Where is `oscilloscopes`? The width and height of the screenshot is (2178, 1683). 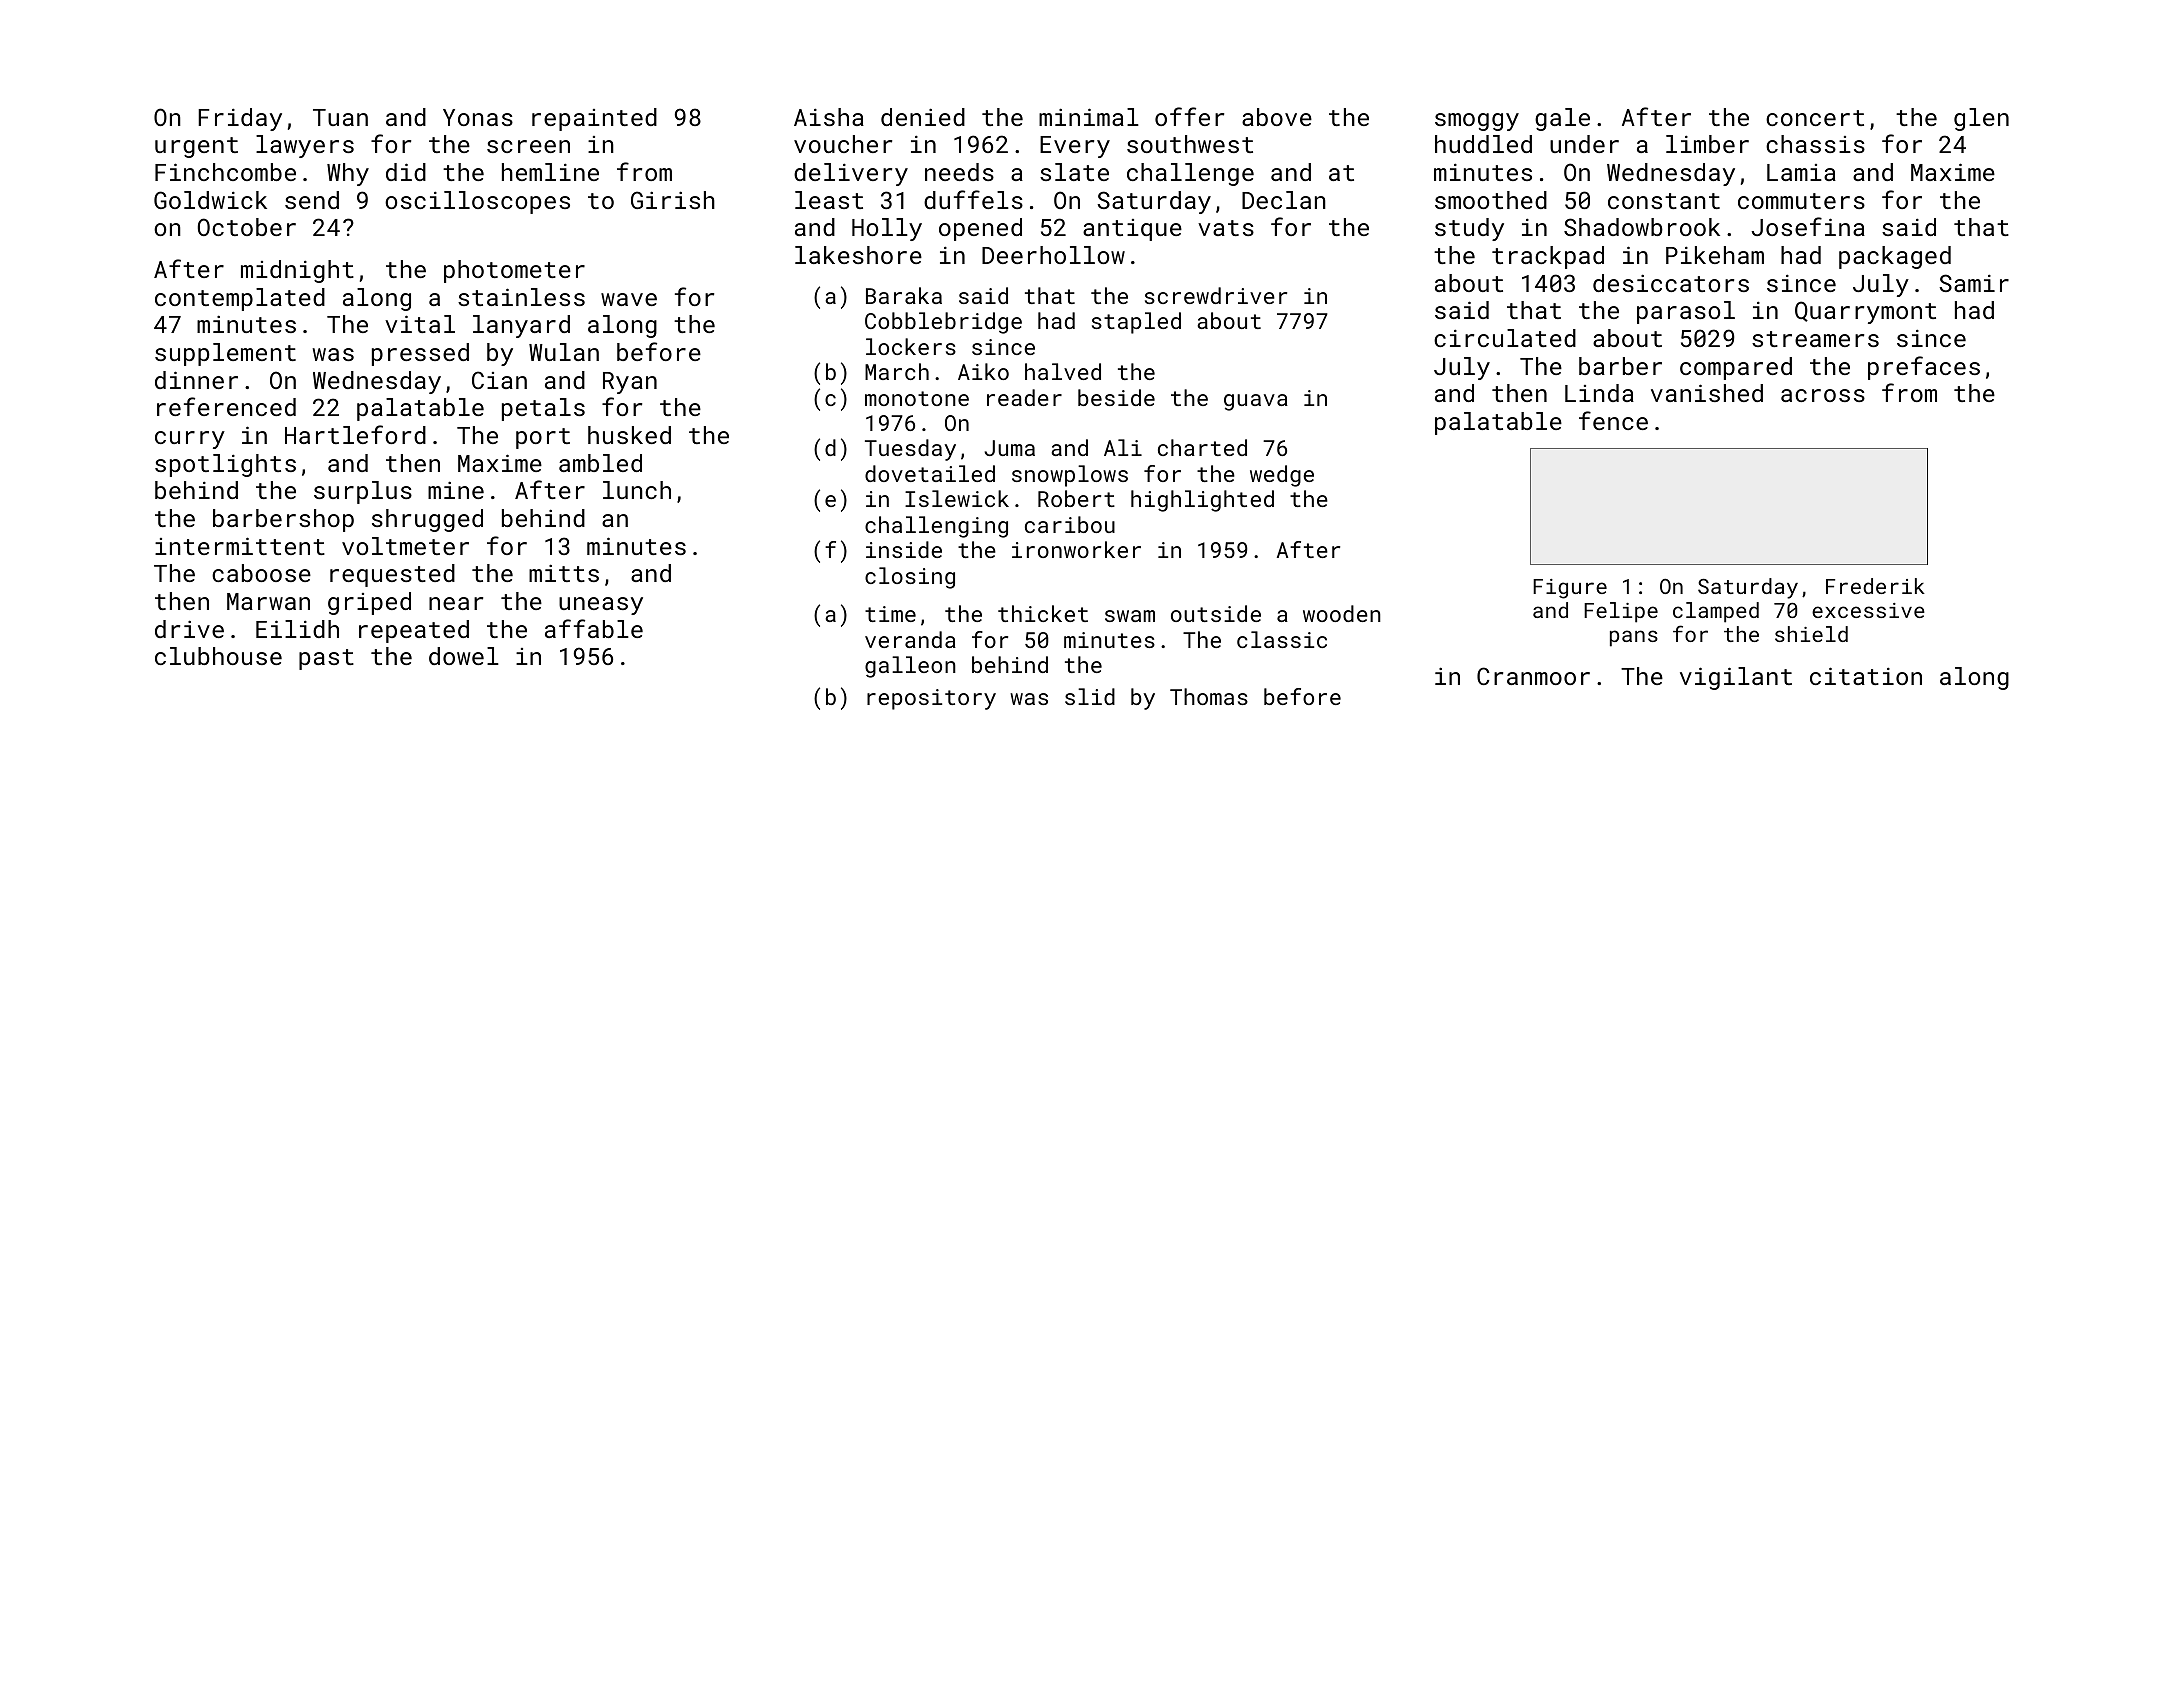 oscilloscopes is located at coordinates (477, 202).
